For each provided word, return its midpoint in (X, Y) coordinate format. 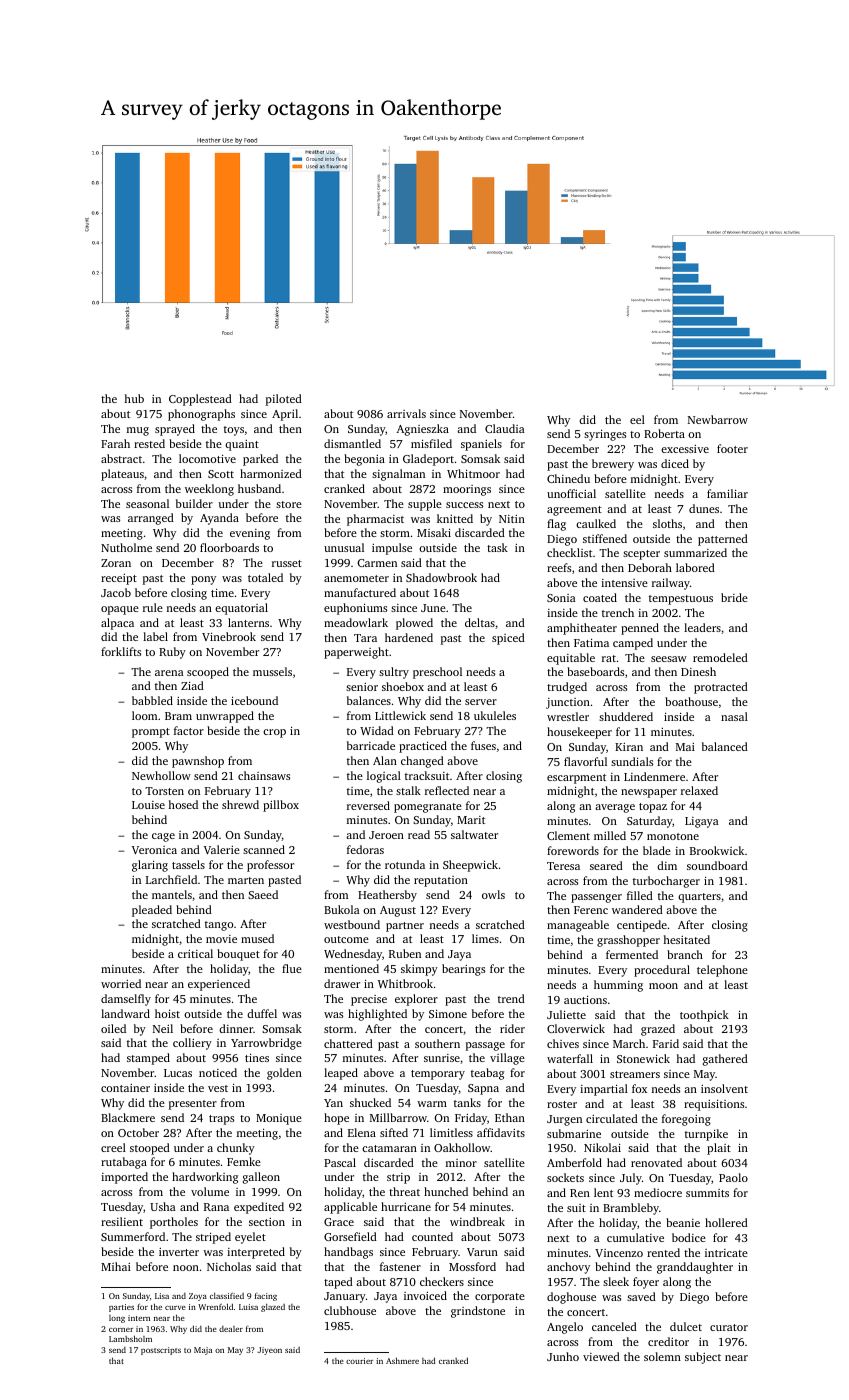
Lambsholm (130, 1338)
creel (113, 1147)
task (497, 547)
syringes (605, 435)
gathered (725, 1060)
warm (432, 1104)
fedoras (365, 849)
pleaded (152, 911)
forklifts (121, 651)
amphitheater (582, 629)
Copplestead (200, 400)
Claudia (505, 428)
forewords (573, 850)
